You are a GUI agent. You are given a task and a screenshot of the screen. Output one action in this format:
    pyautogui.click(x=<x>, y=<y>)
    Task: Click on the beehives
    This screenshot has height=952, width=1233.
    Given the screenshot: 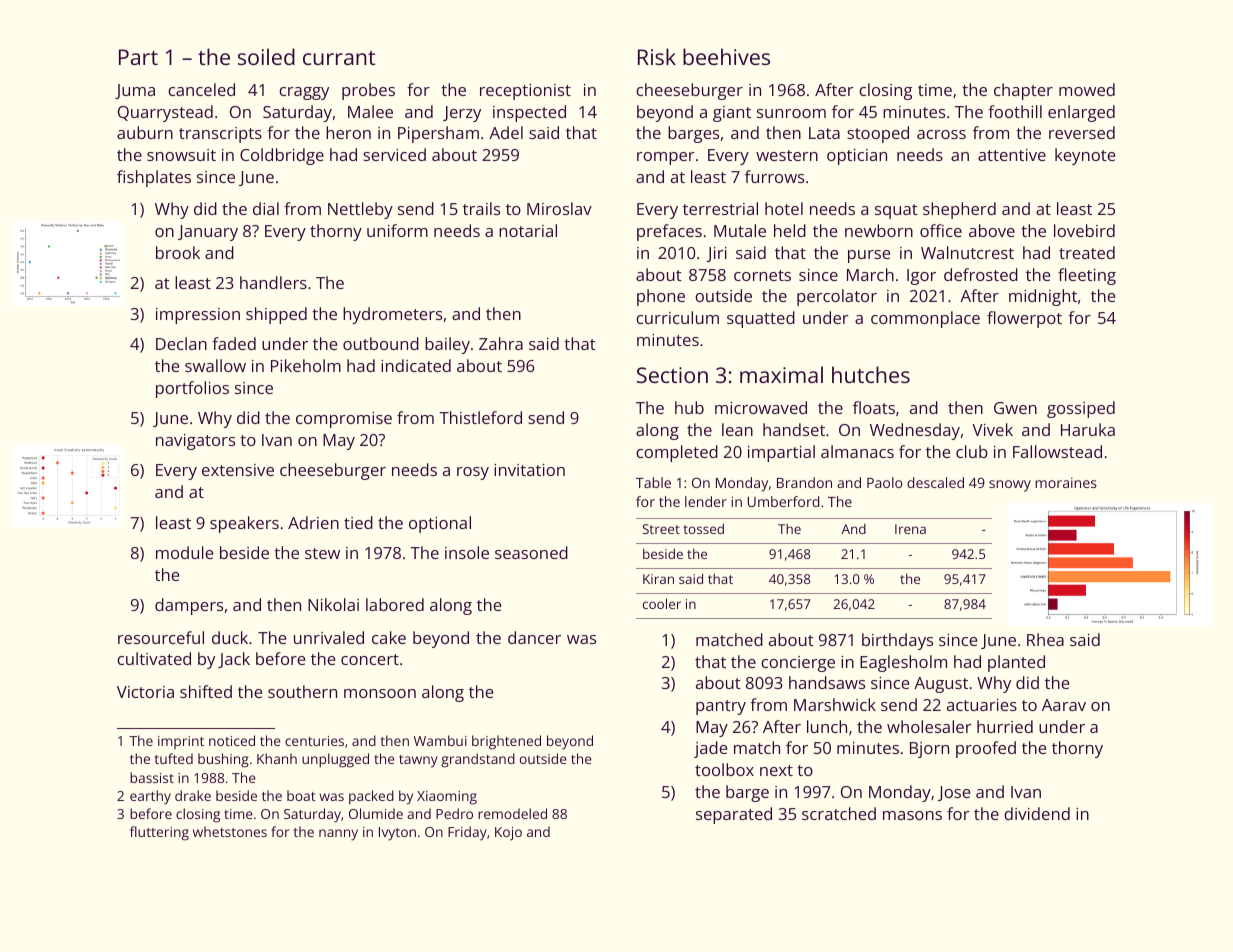 What is the action you would take?
    pyautogui.click(x=726, y=56)
